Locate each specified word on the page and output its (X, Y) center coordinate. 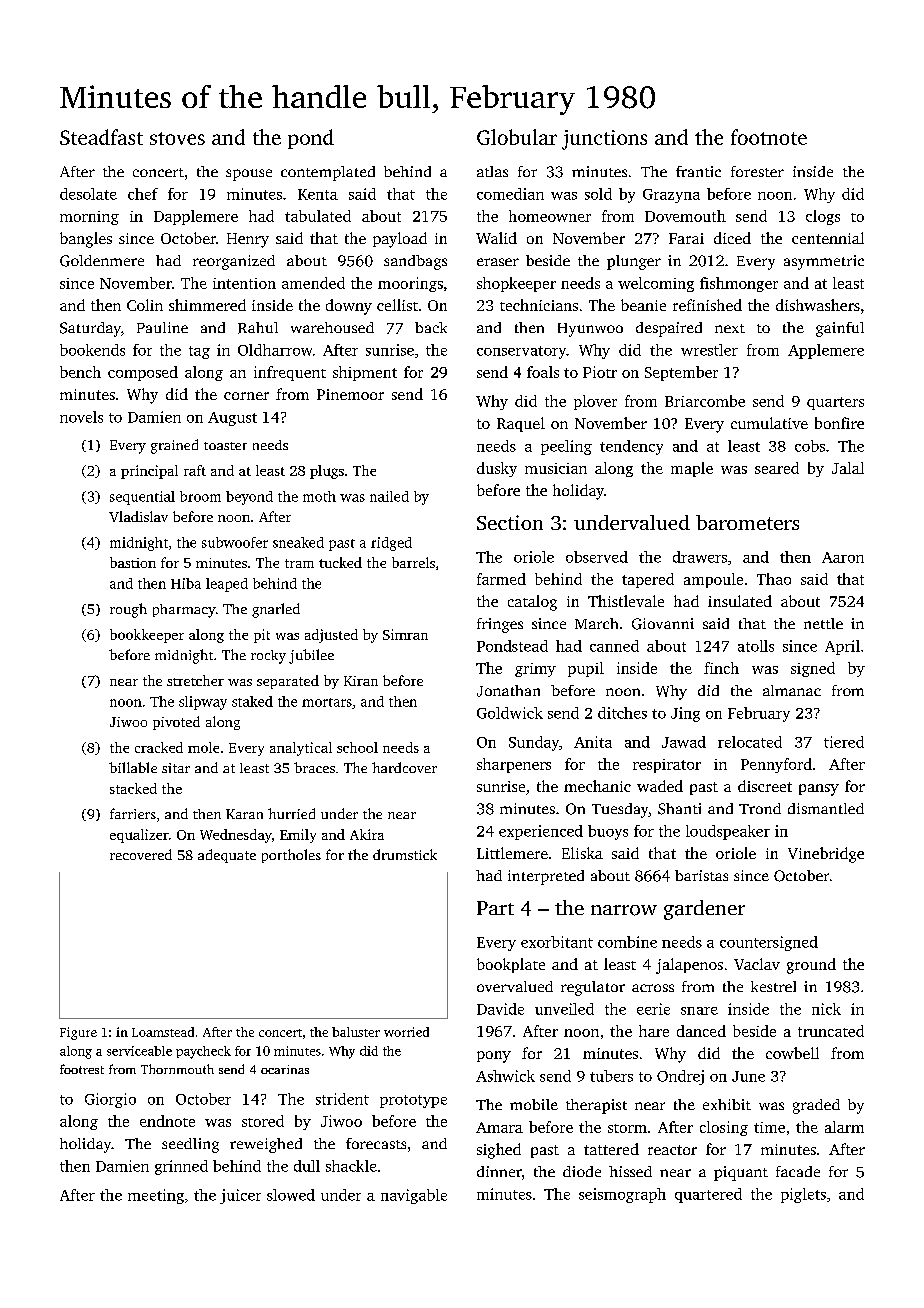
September (681, 373)
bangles (86, 240)
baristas (701, 875)
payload (400, 240)
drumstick (405, 854)
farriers (133, 813)
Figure (78, 1033)
